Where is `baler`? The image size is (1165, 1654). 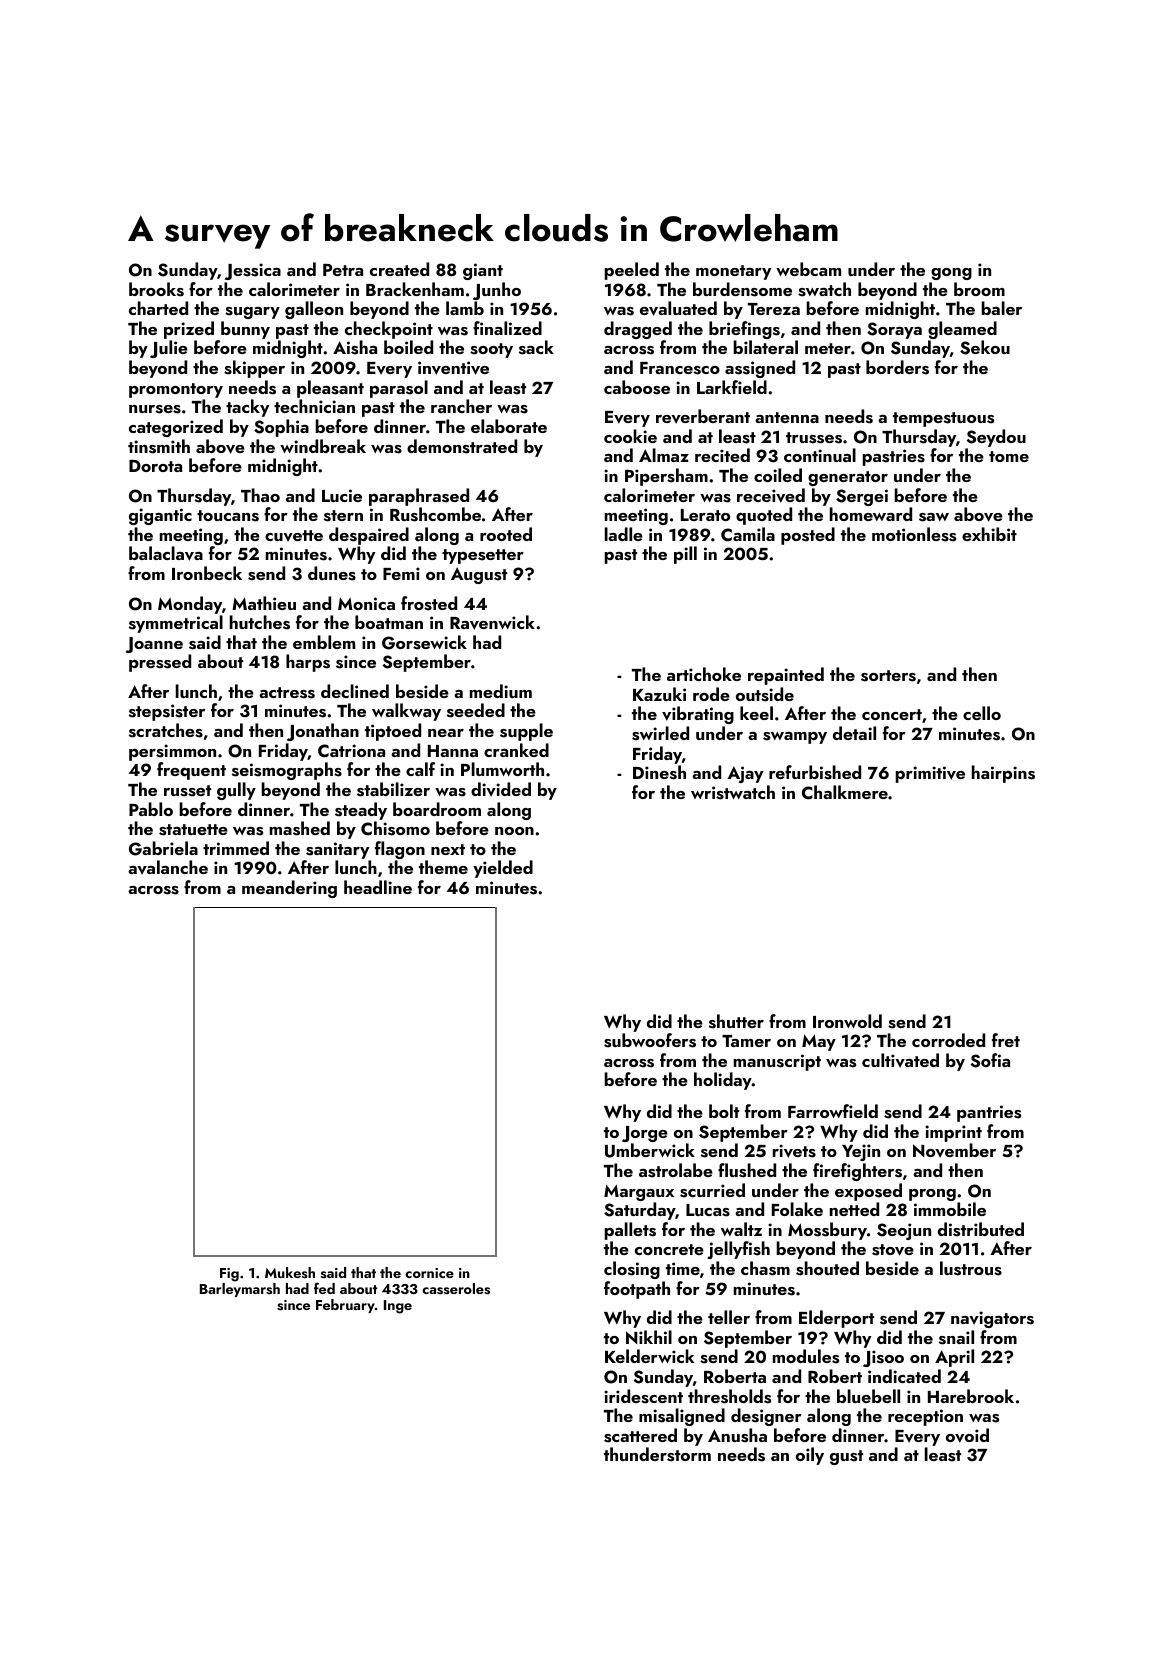
baler is located at coordinates (1001, 308).
